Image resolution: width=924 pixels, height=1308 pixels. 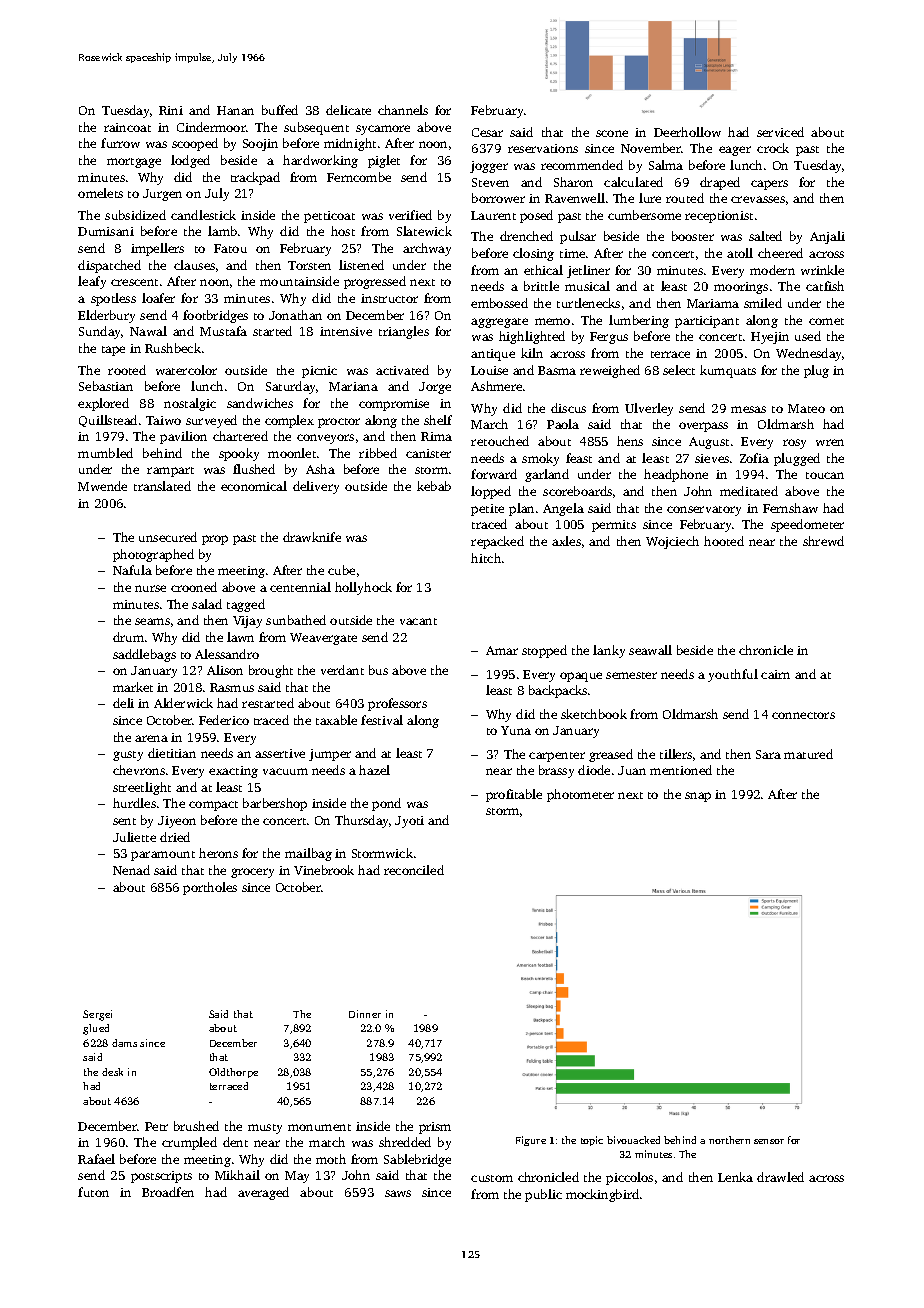 I want to click on snap, so click(x=698, y=797).
